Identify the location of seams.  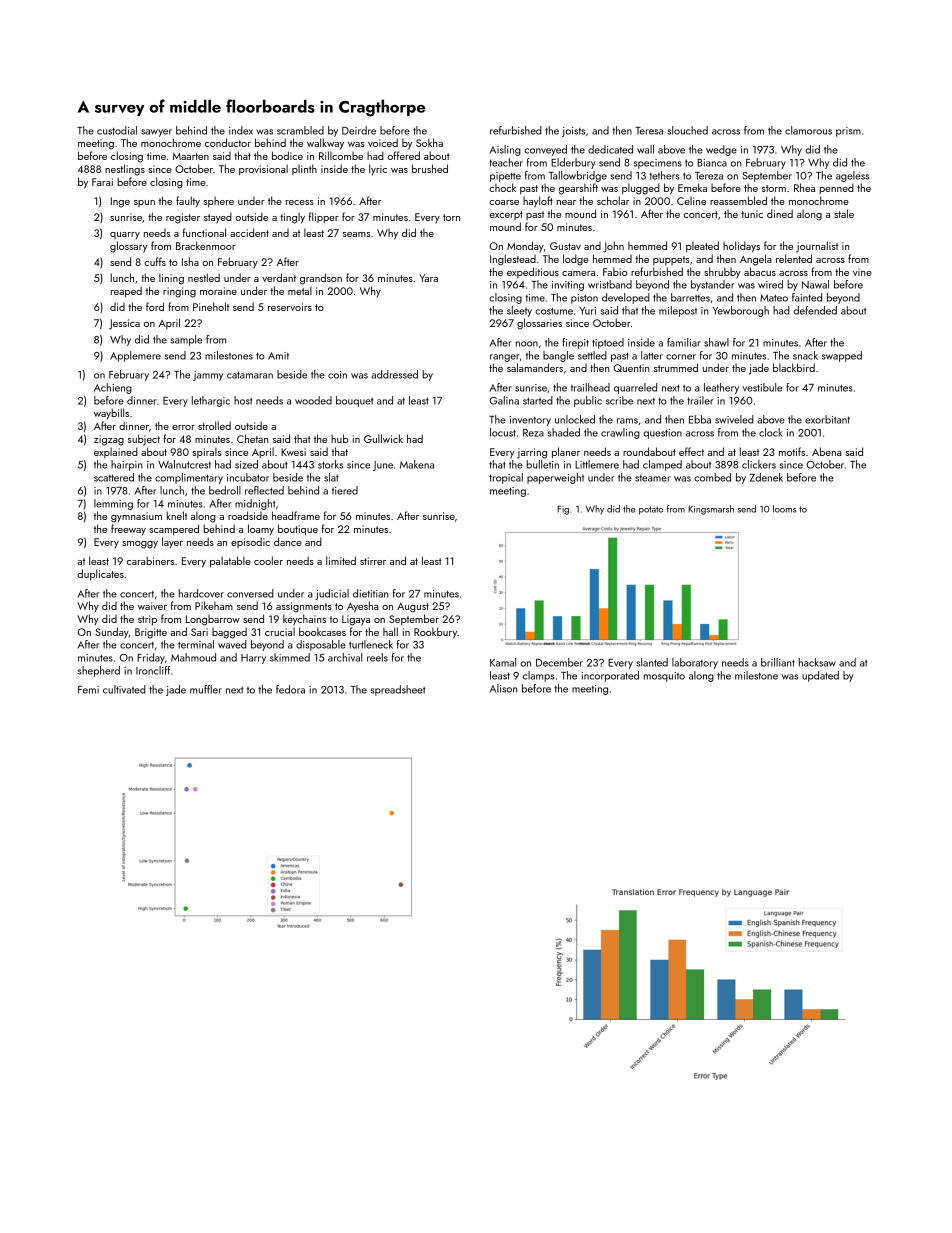
(356, 234).
